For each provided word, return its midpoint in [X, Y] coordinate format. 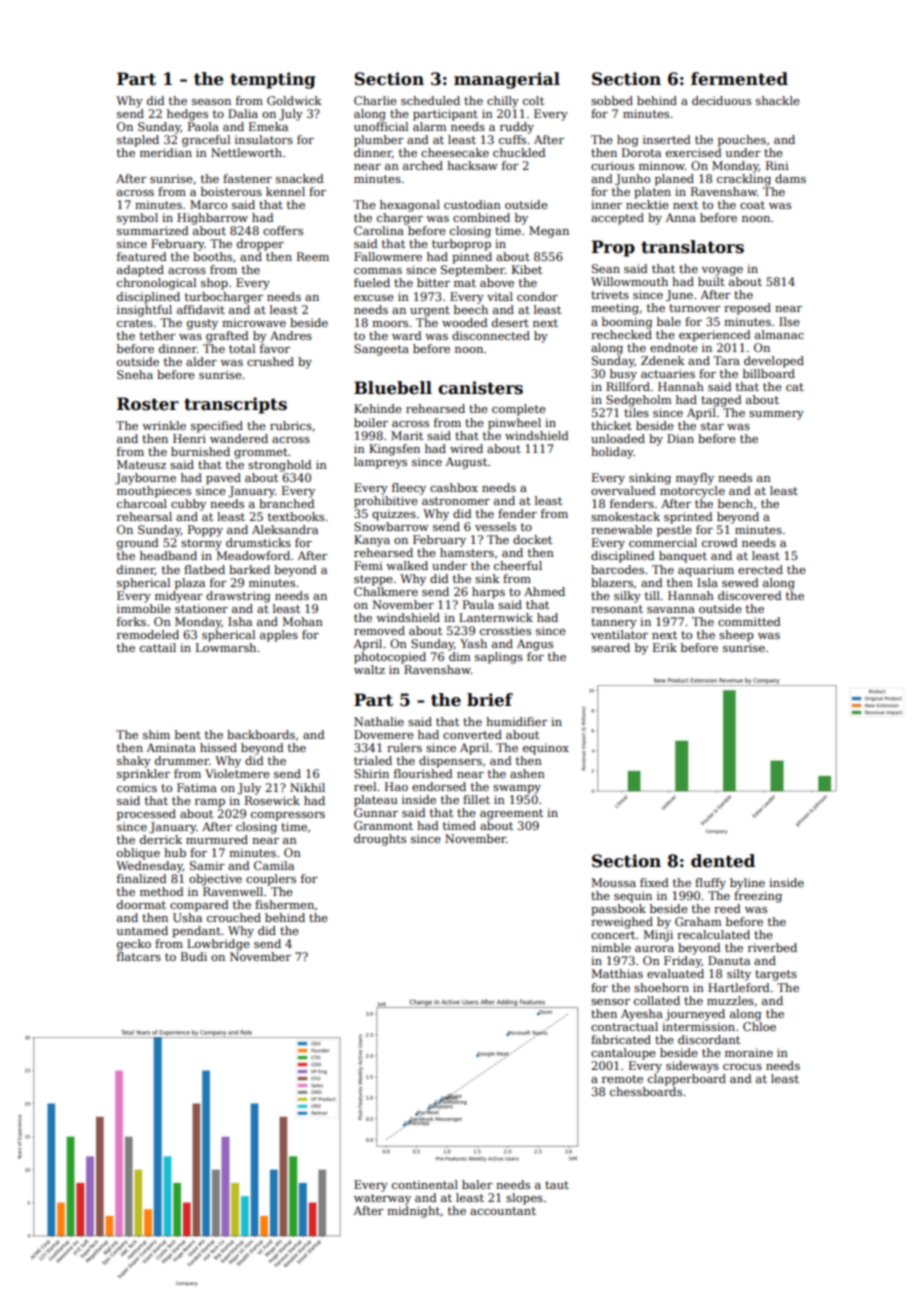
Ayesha [642, 1015]
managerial [507, 80]
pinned [472, 258]
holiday [612, 453]
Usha [187, 917]
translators [692, 247]
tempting [272, 80]
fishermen [284, 904]
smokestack [625, 516]
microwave [254, 322]
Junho [632, 180]
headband [168, 555]
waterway [382, 1199]
